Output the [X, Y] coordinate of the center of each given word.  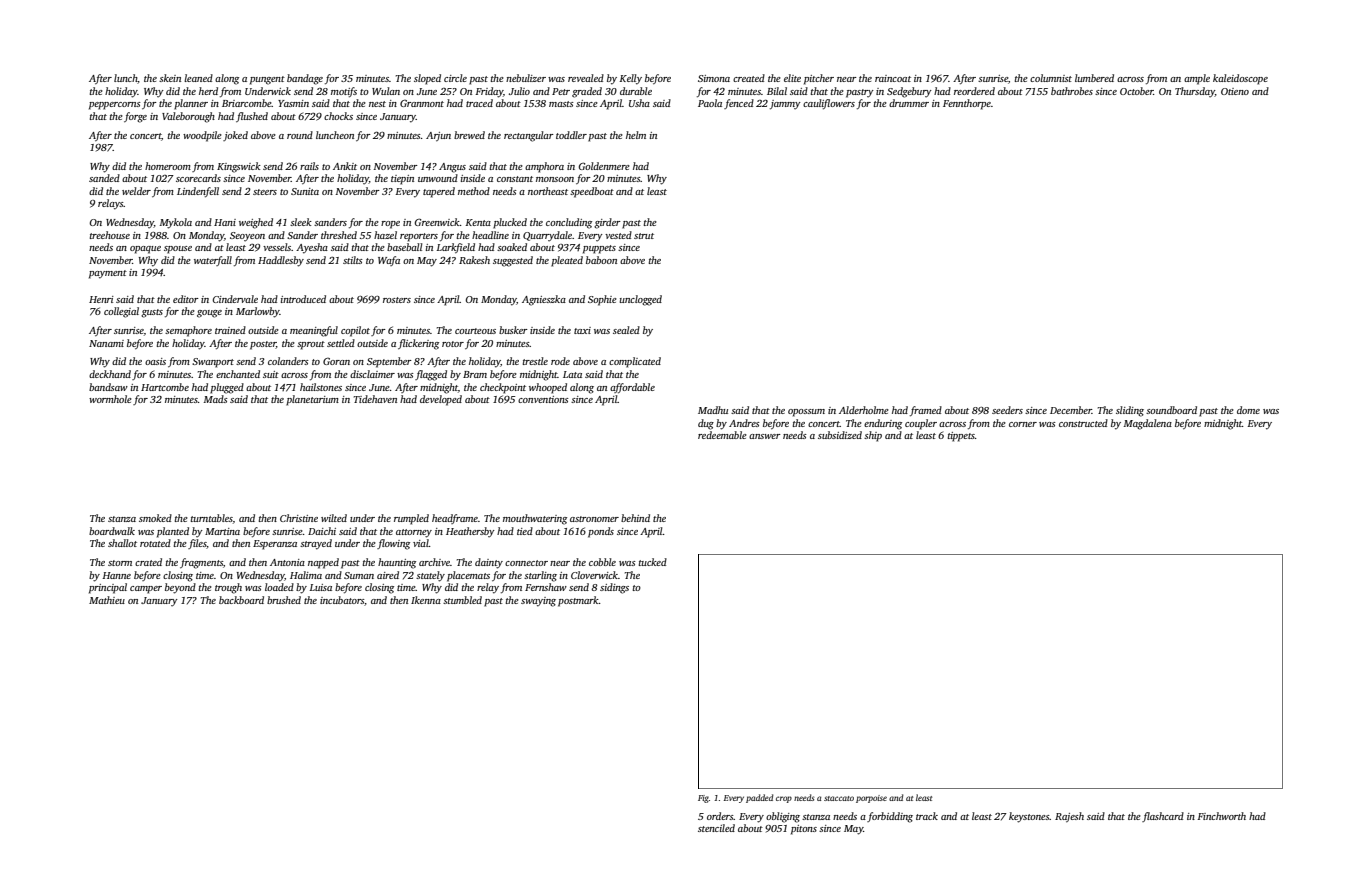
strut [644, 236]
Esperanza [275, 545]
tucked [653, 562]
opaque [145, 250]
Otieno [1235, 91]
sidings [614, 588]
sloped [427, 79]
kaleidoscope [1240, 79]
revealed [586, 78]
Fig [703, 799]
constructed [1083, 423]
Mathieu [107, 600]
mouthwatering [535, 519]
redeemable [722, 435]
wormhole [110, 399]
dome [1248, 410]
